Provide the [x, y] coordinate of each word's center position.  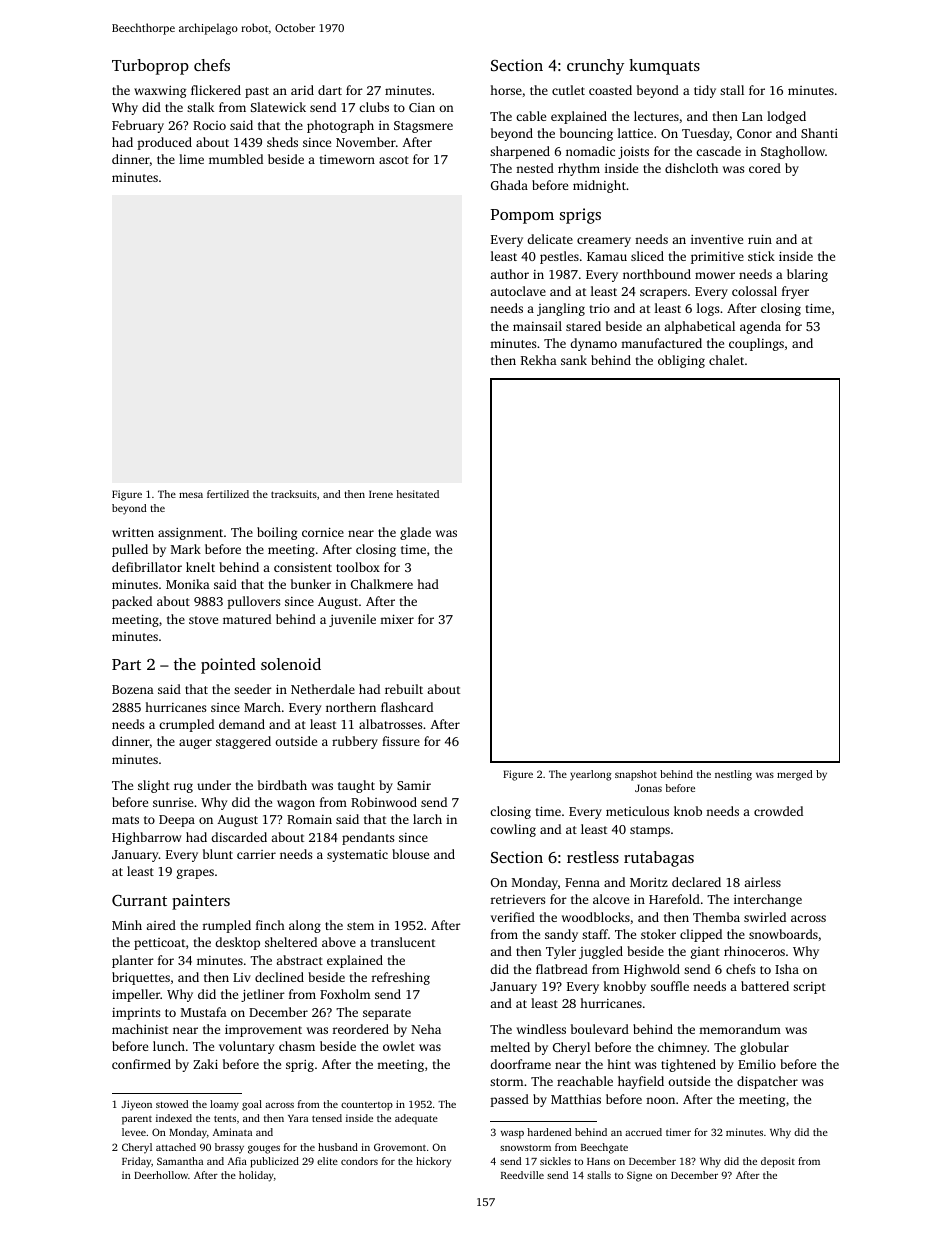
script [809, 988]
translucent [403, 942]
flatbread [562, 969]
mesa [191, 495]
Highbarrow [147, 838]
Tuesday [706, 134]
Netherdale [323, 689]
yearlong [591, 775]
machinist [140, 1029]
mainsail [537, 326]
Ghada [509, 185]
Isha [787, 969]
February [138, 126]
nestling [733, 775]
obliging [681, 361]
